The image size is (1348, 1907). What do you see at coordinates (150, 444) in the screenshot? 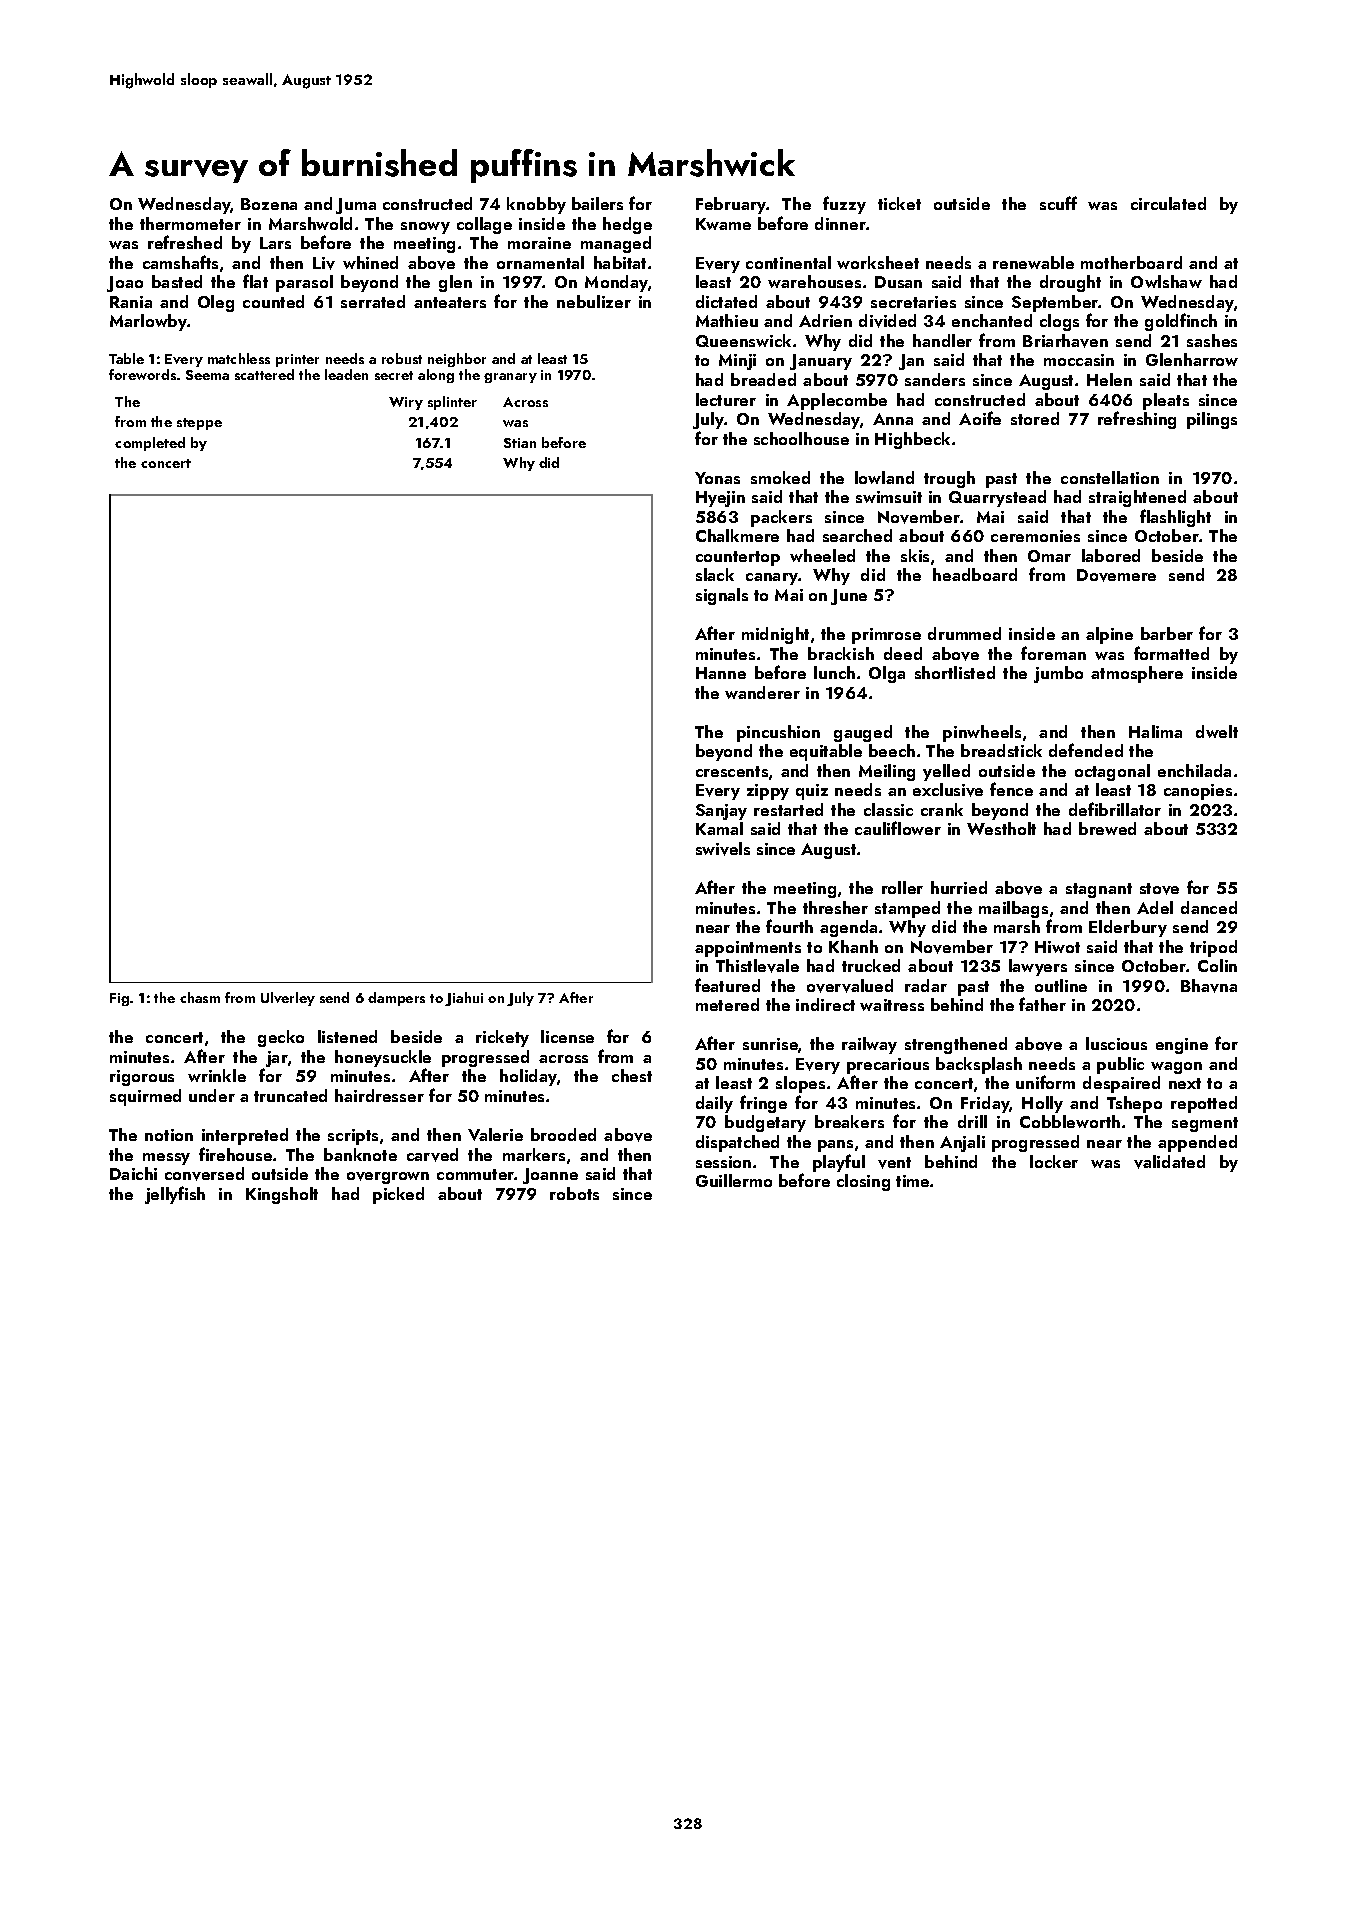
I see `completed` at bounding box center [150, 444].
